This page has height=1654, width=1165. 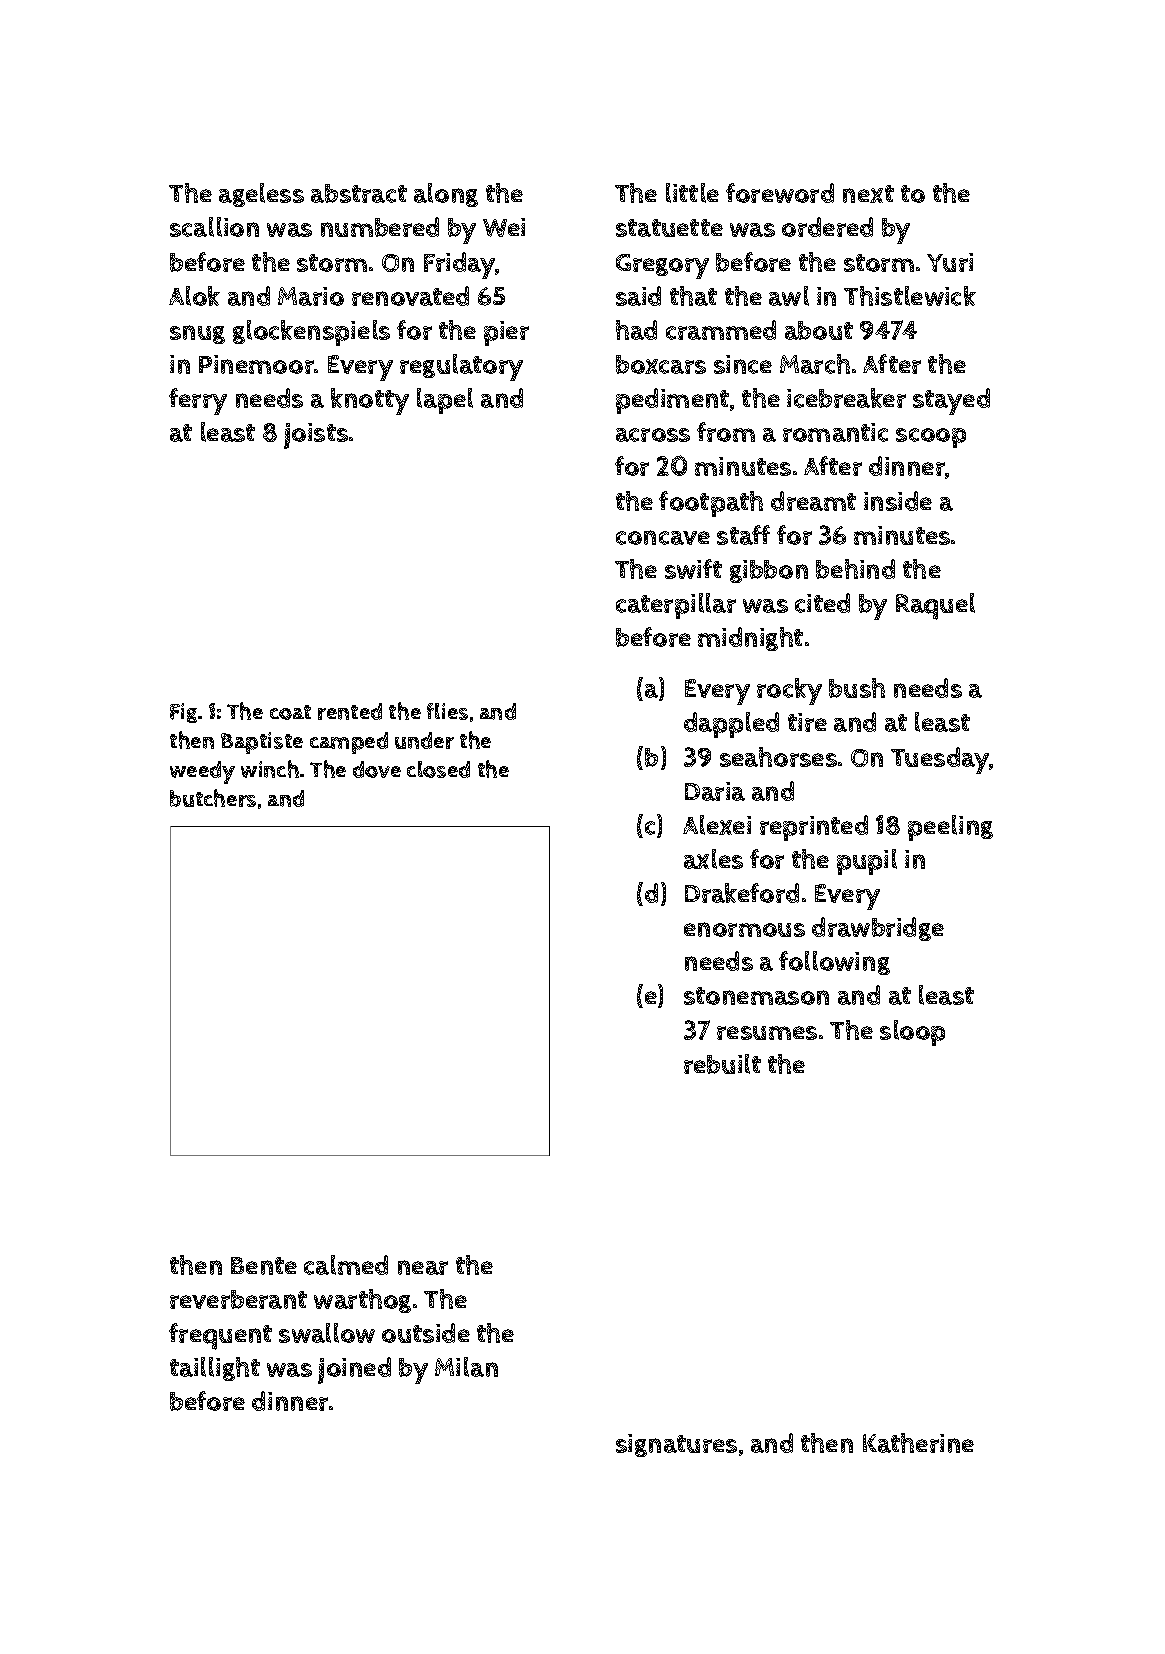 I want to click on stonemason, so click(x=756, y=996).
